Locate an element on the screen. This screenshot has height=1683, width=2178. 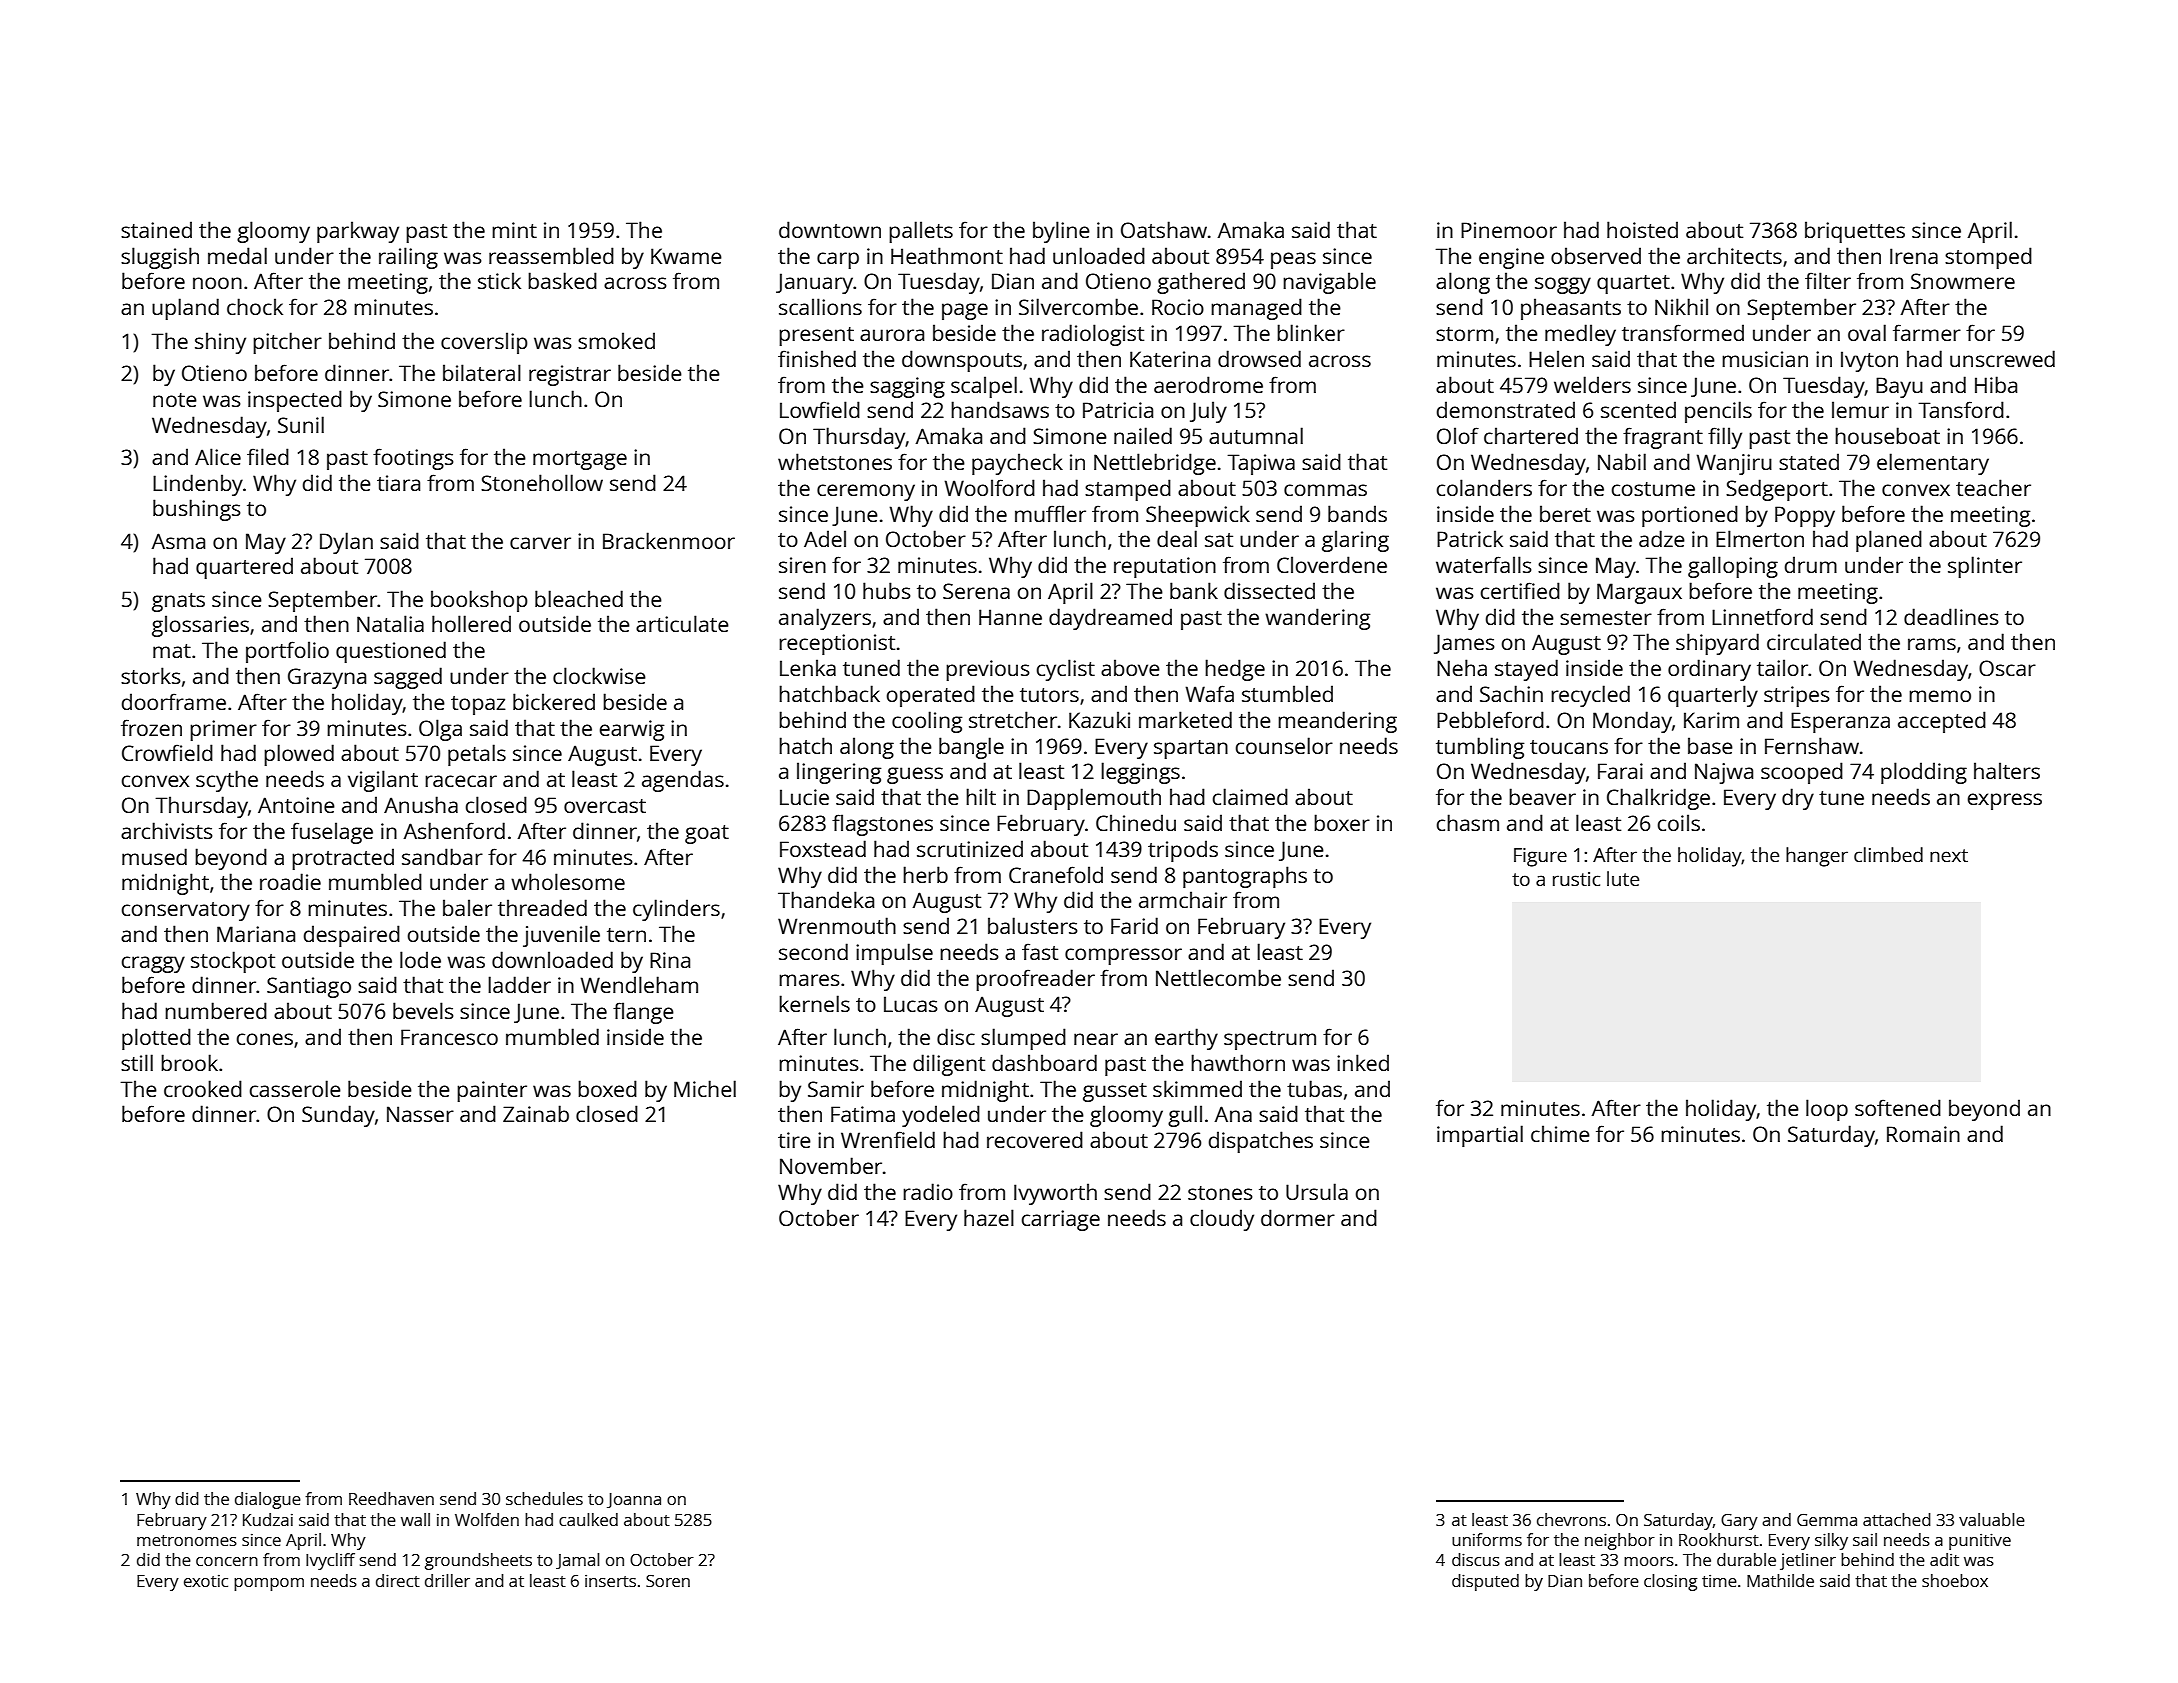
metronomes is located at coordinates (187, 1540).
